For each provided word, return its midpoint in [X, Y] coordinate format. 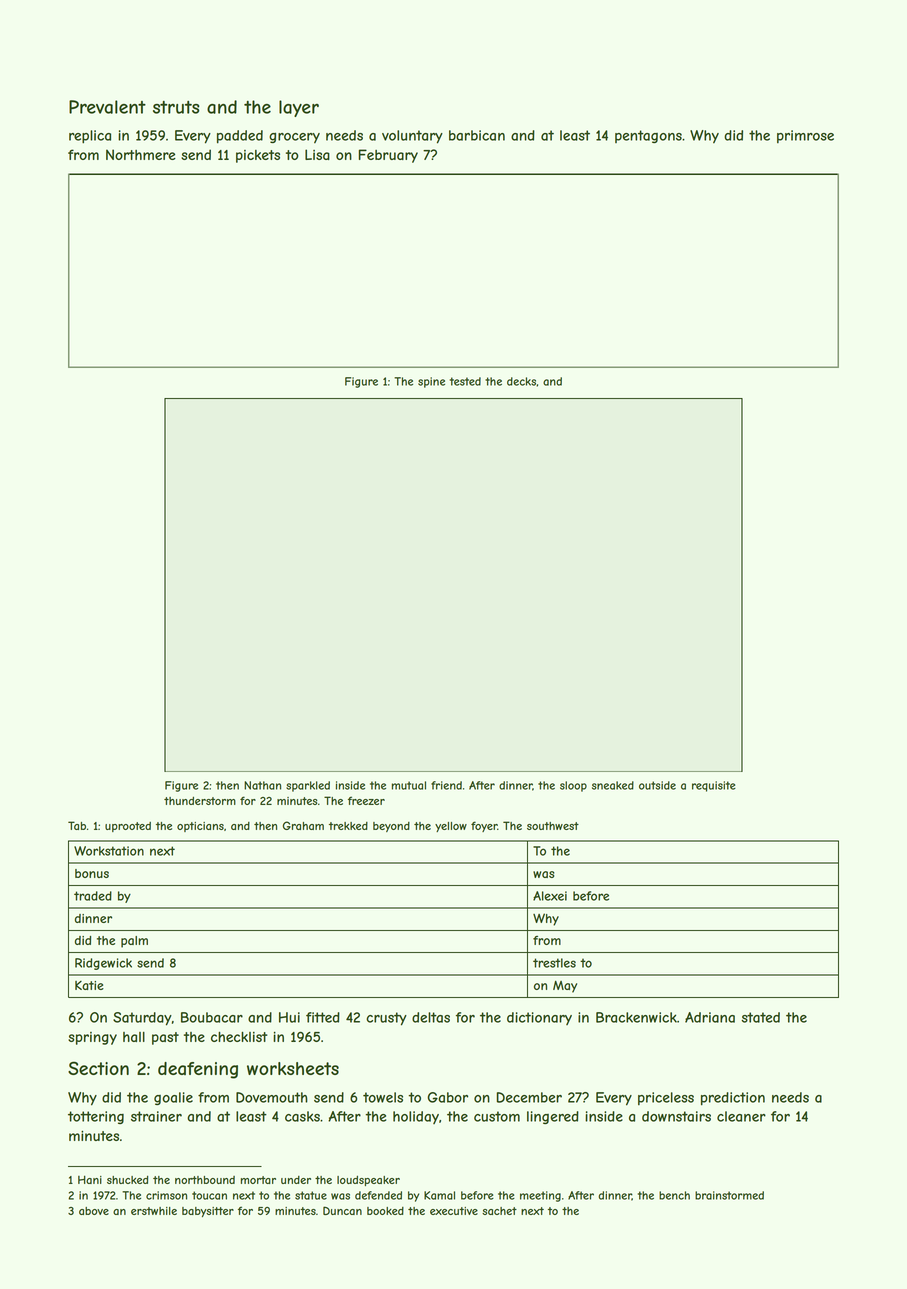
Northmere [141, 154]
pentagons [648, 136]
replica [90, 137]
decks [521, 381]
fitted [323, 1017]
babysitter [208, 1212]
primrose [805, 136]
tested [465, 381]
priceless [666, 1098]
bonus [92, 873]
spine [431, 382]
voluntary [412, 137]
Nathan [262, 785]
